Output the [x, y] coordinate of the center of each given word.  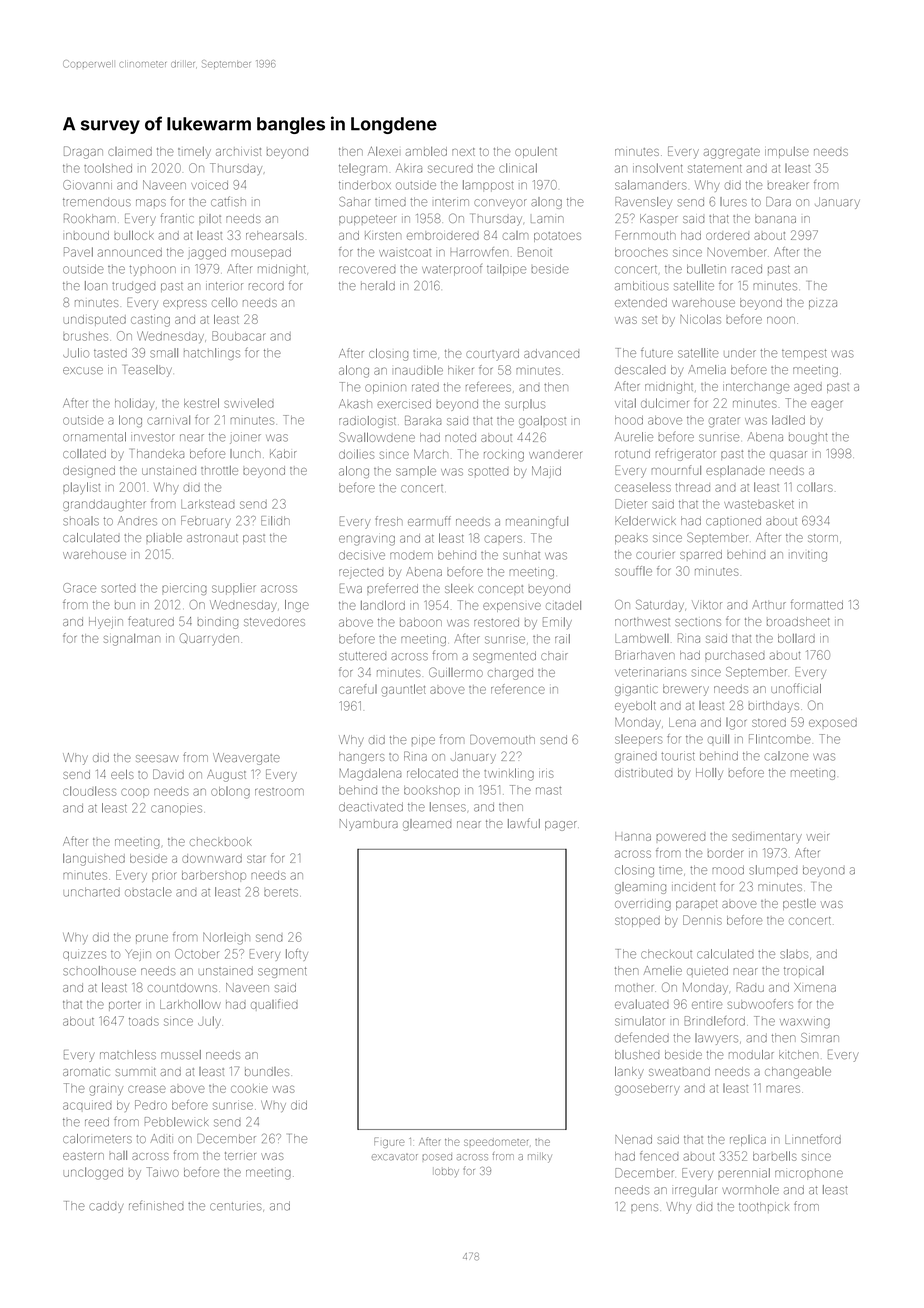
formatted [817, 604]
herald [378, 286]
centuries [236, 1206]
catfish [228, 201]
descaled [640, 369]
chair [554, 657]
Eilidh [275, 521]
